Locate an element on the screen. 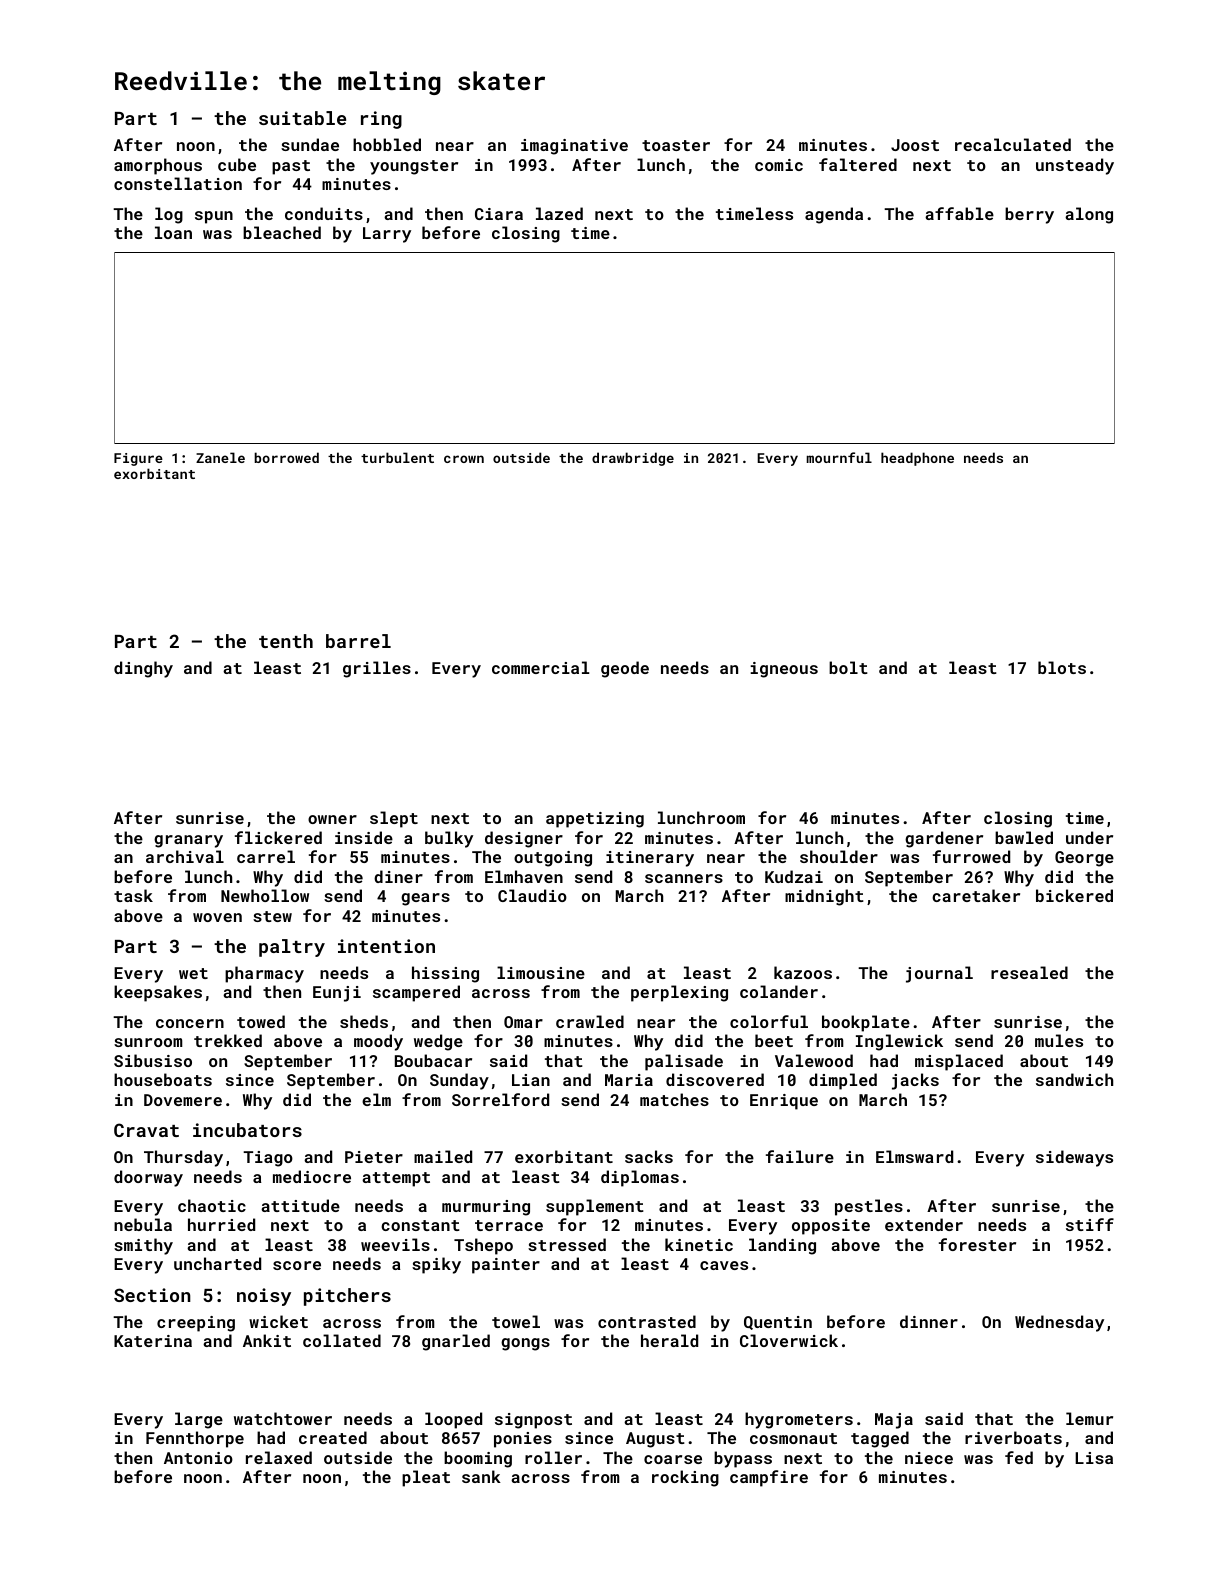 This screenshot has width=1228, height=1589. drawbridge is located at coordinates (633, 459).
